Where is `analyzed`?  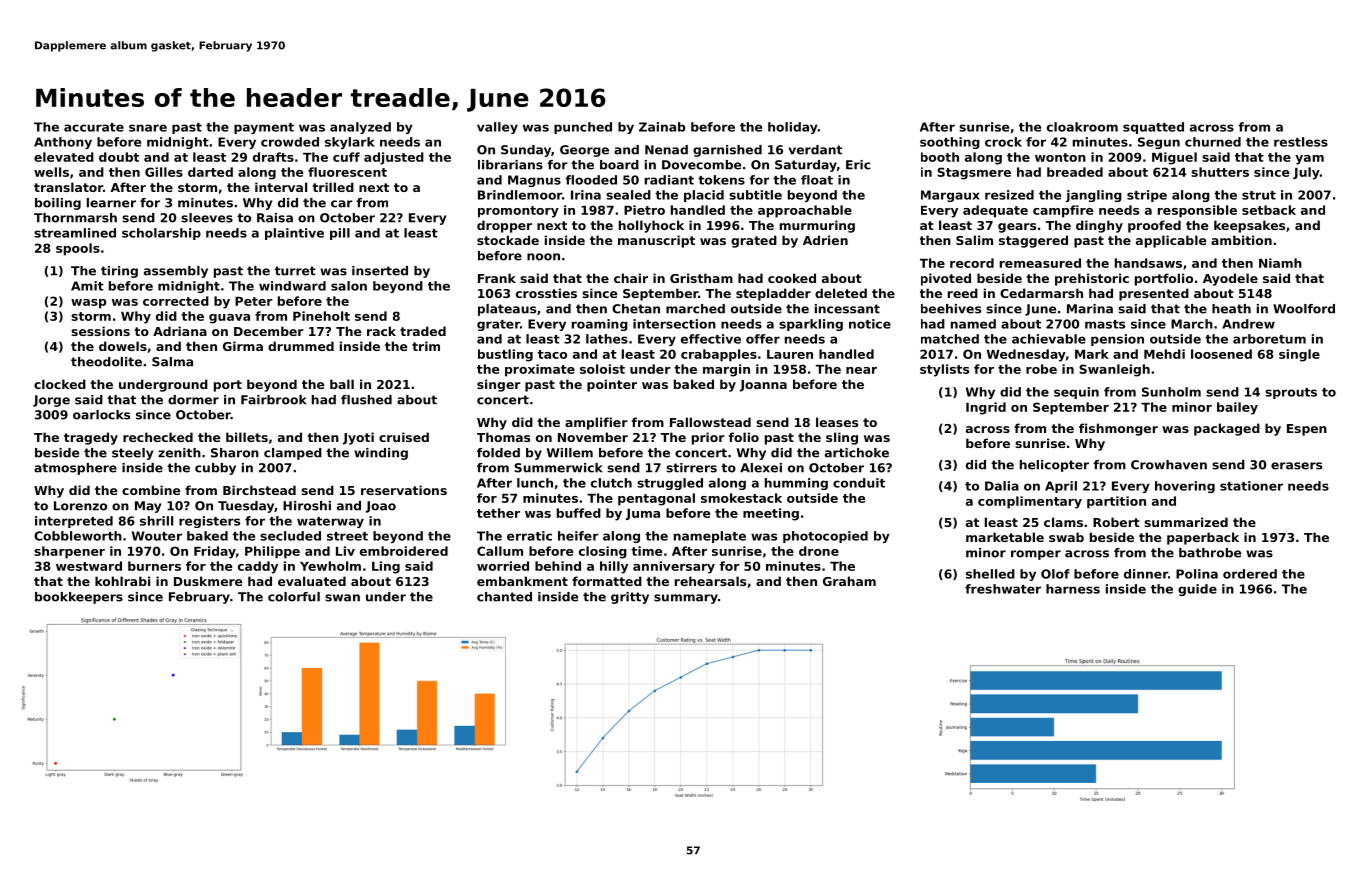
analyzed is located at coordinates (360, 128).
